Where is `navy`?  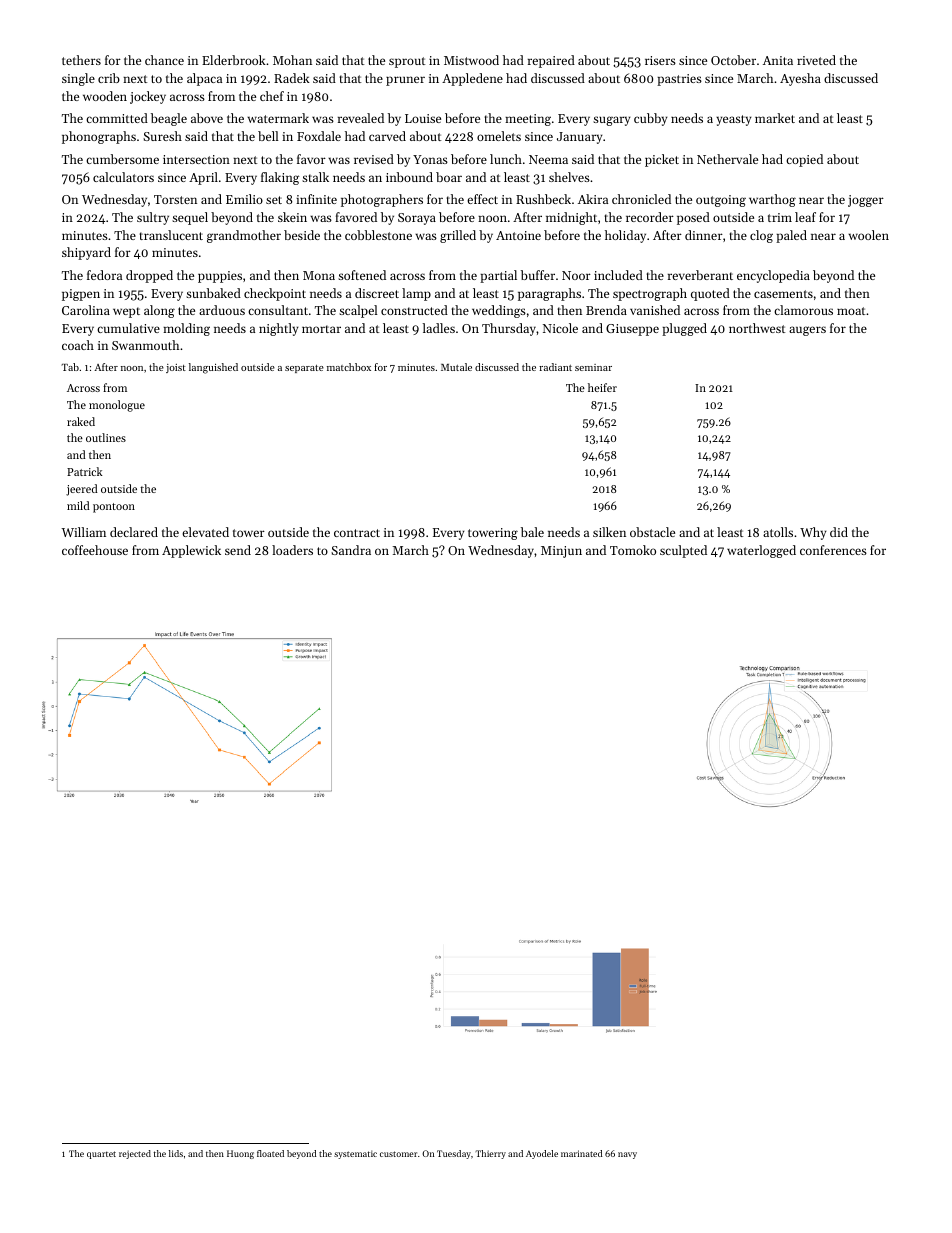
navy is located at coordinates (627, 1155).
